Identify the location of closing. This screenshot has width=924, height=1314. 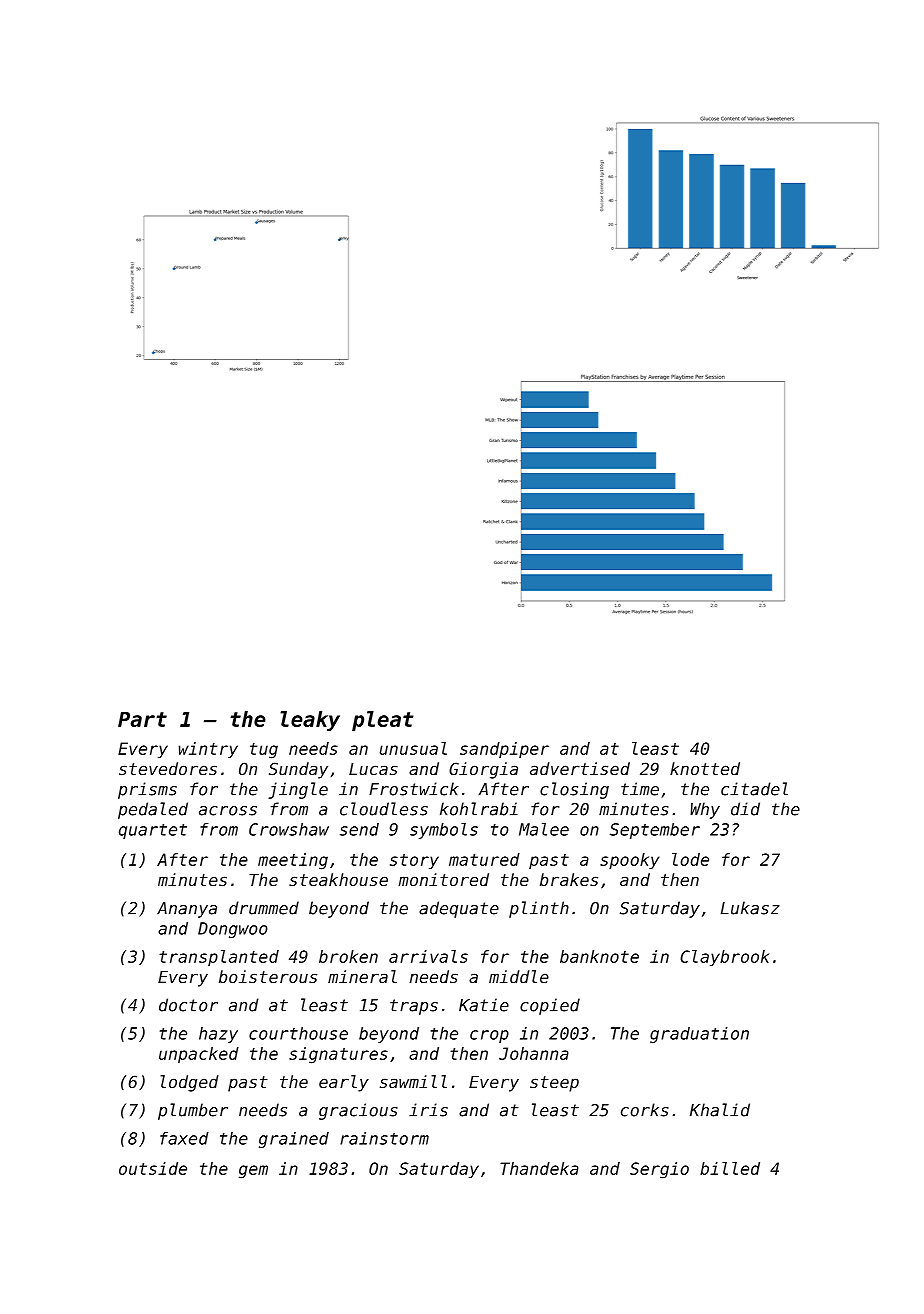
(574, 790).
